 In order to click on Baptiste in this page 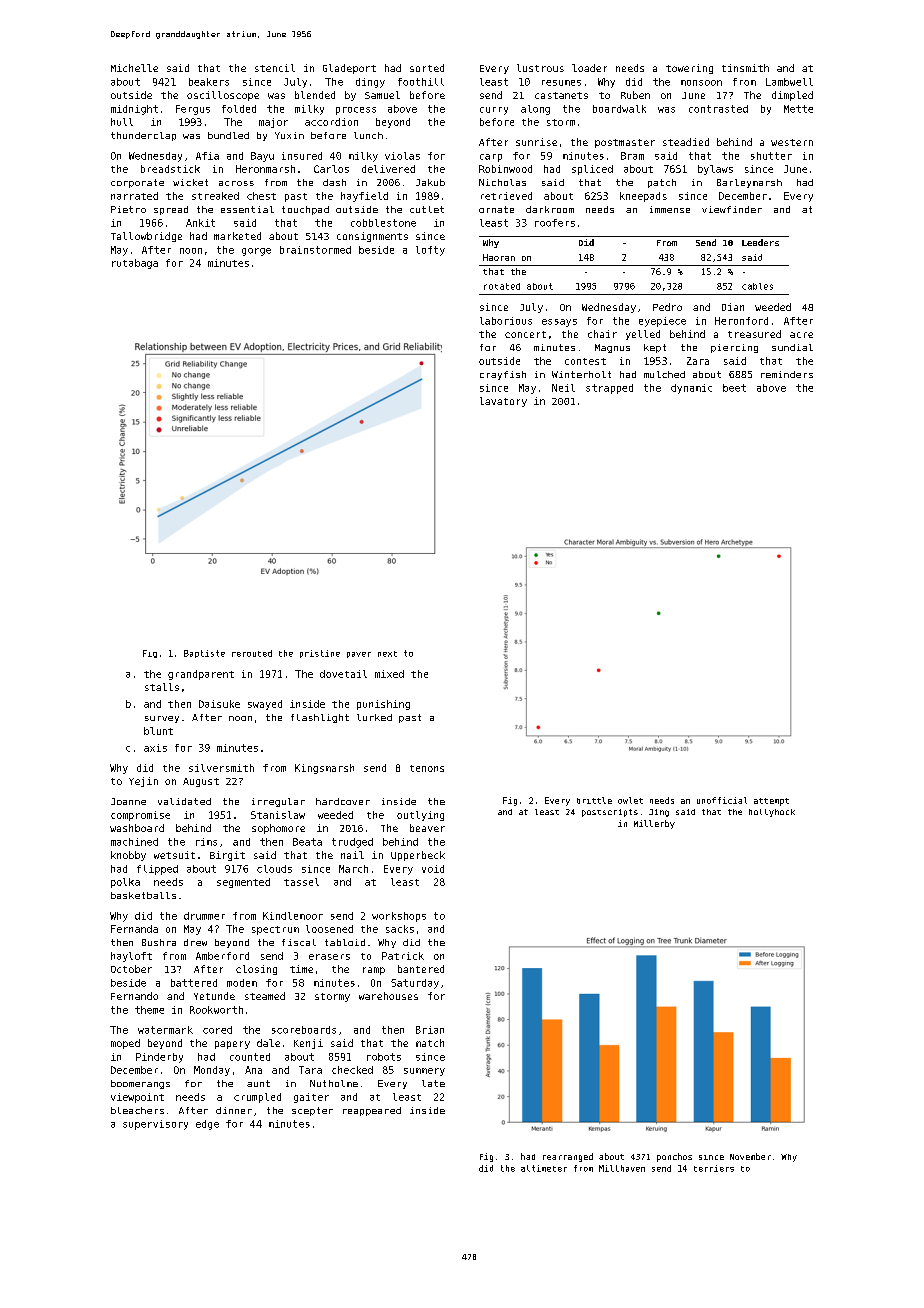, I will do `click(204, 654)`.
